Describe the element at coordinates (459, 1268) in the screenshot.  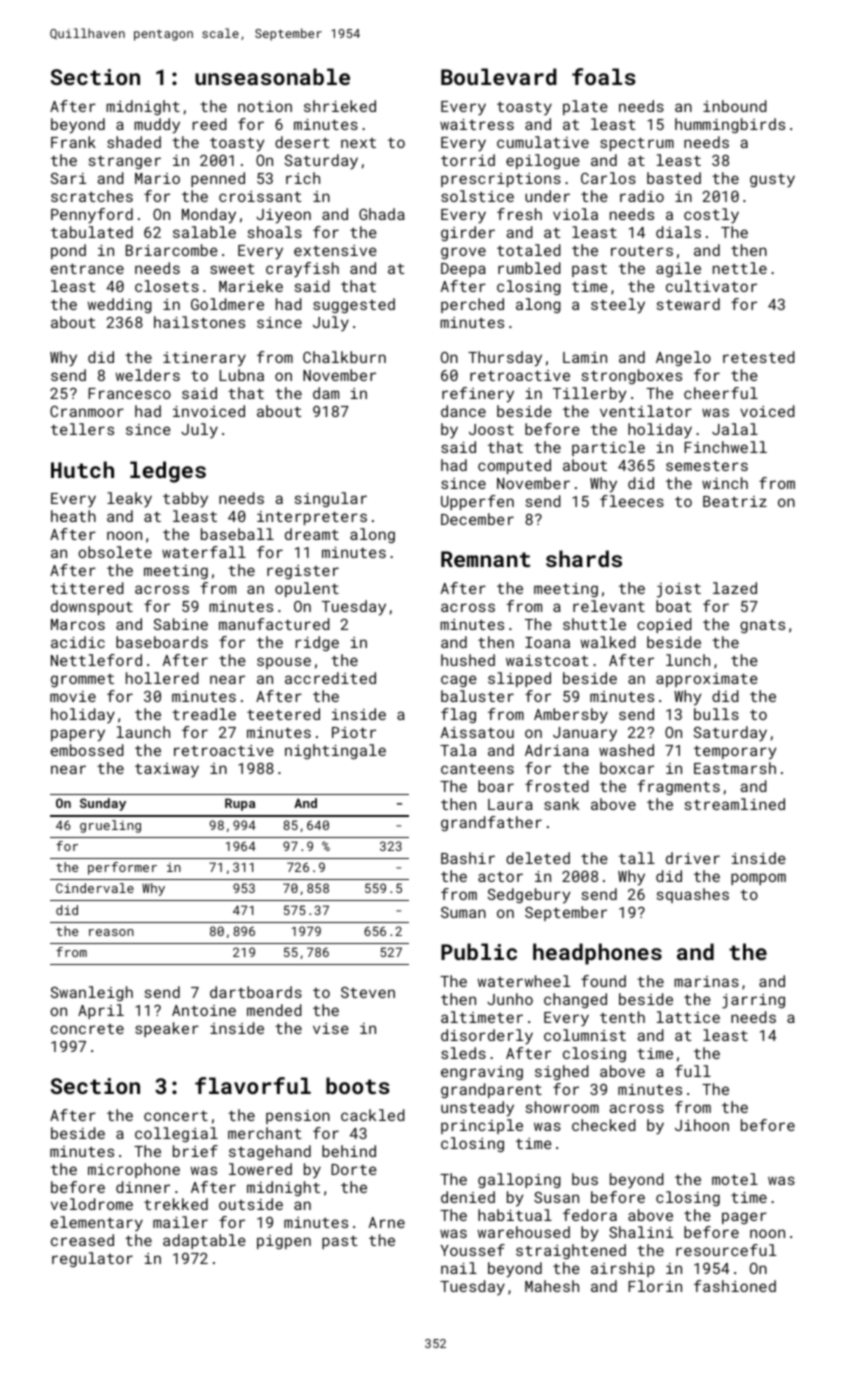
I see `nail` at that location.
